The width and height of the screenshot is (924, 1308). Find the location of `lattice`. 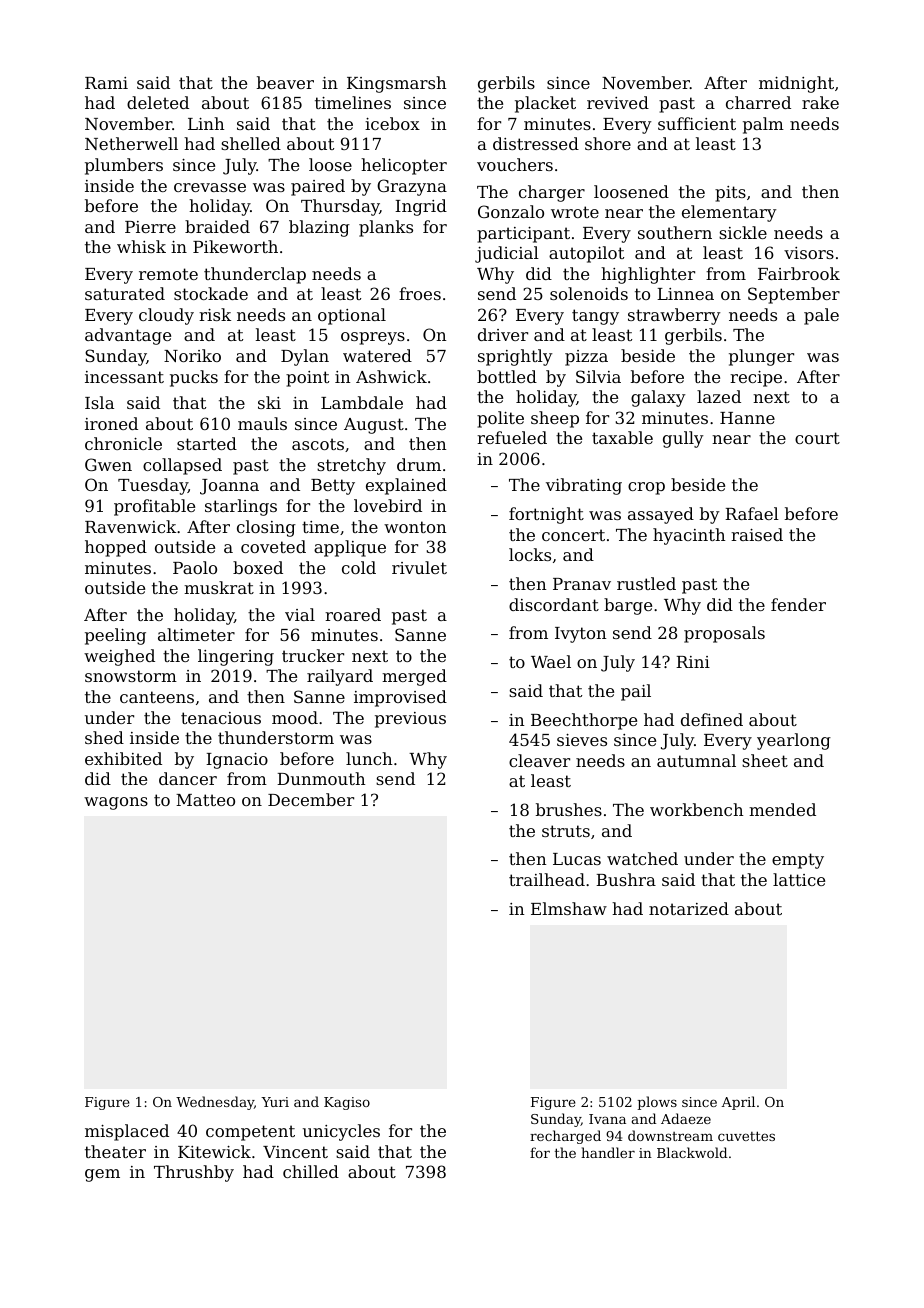

lattice is located at coordinates (799, 879).
